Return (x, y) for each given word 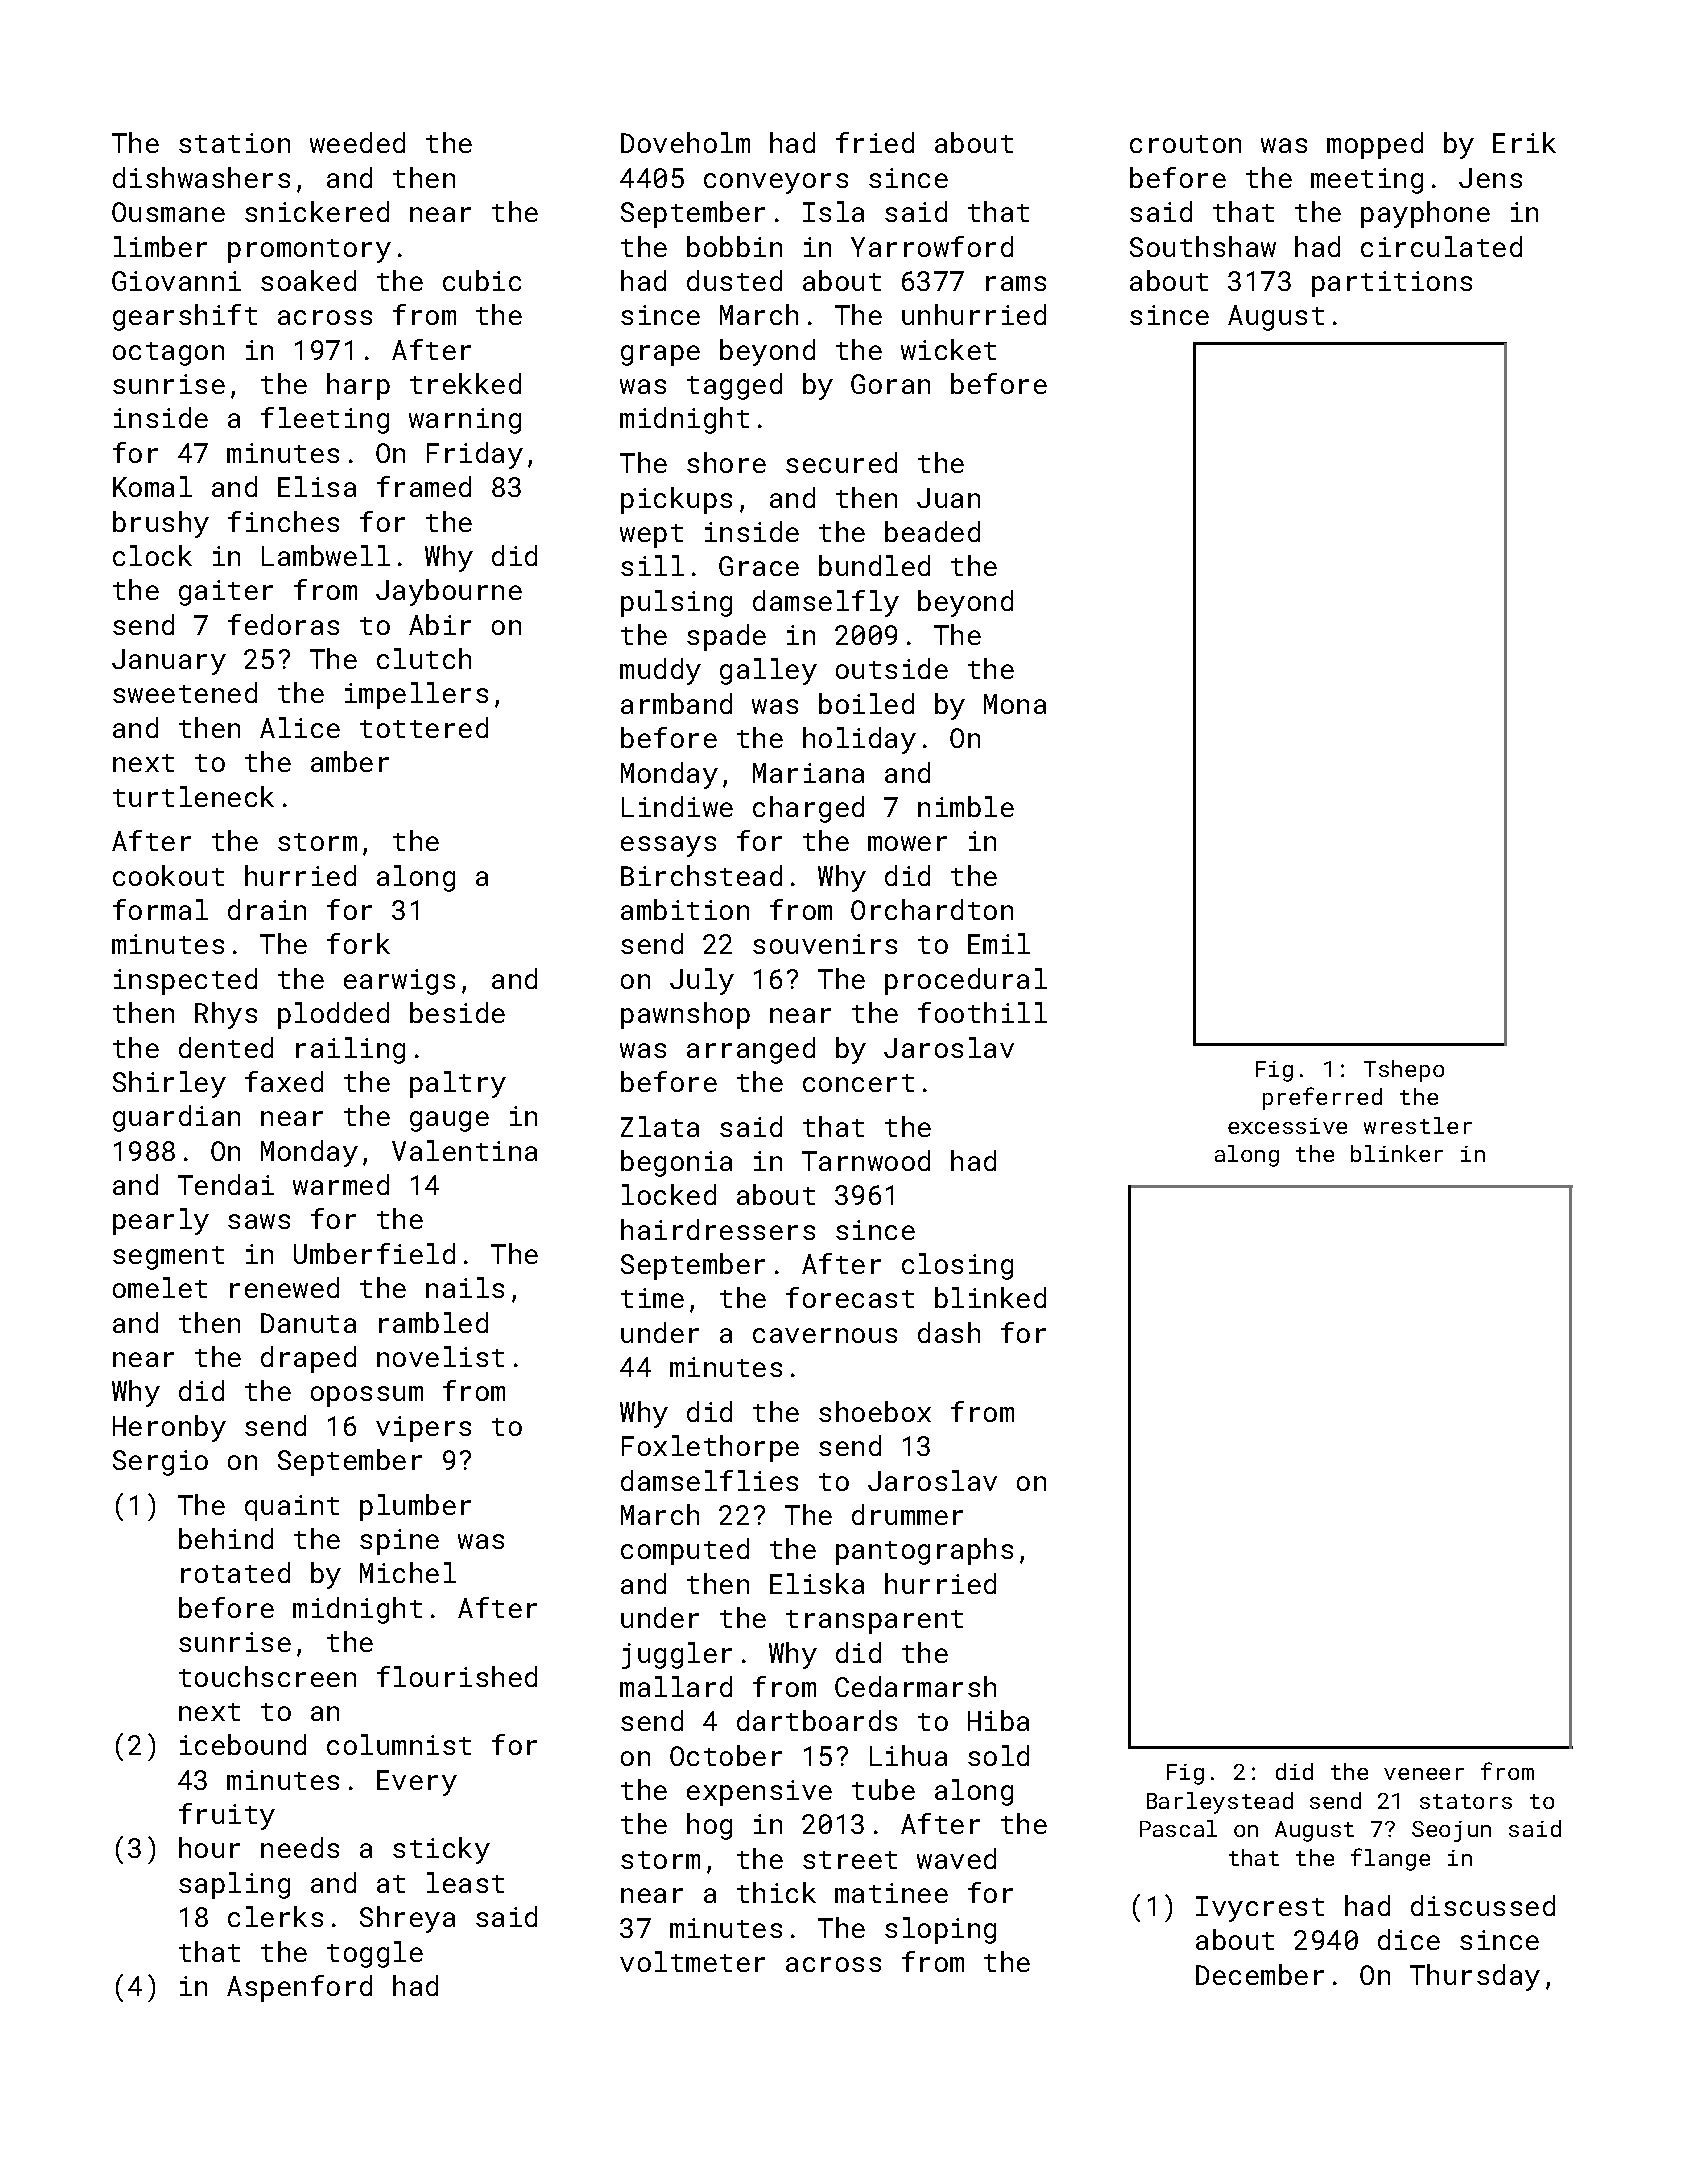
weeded (357, 142)
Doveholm (685, 142)
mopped (1375, 145)
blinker (1397, 1153)
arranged (751, 1050)
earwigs (399, 982)
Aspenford (299, 1988)
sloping (940, 1930)
